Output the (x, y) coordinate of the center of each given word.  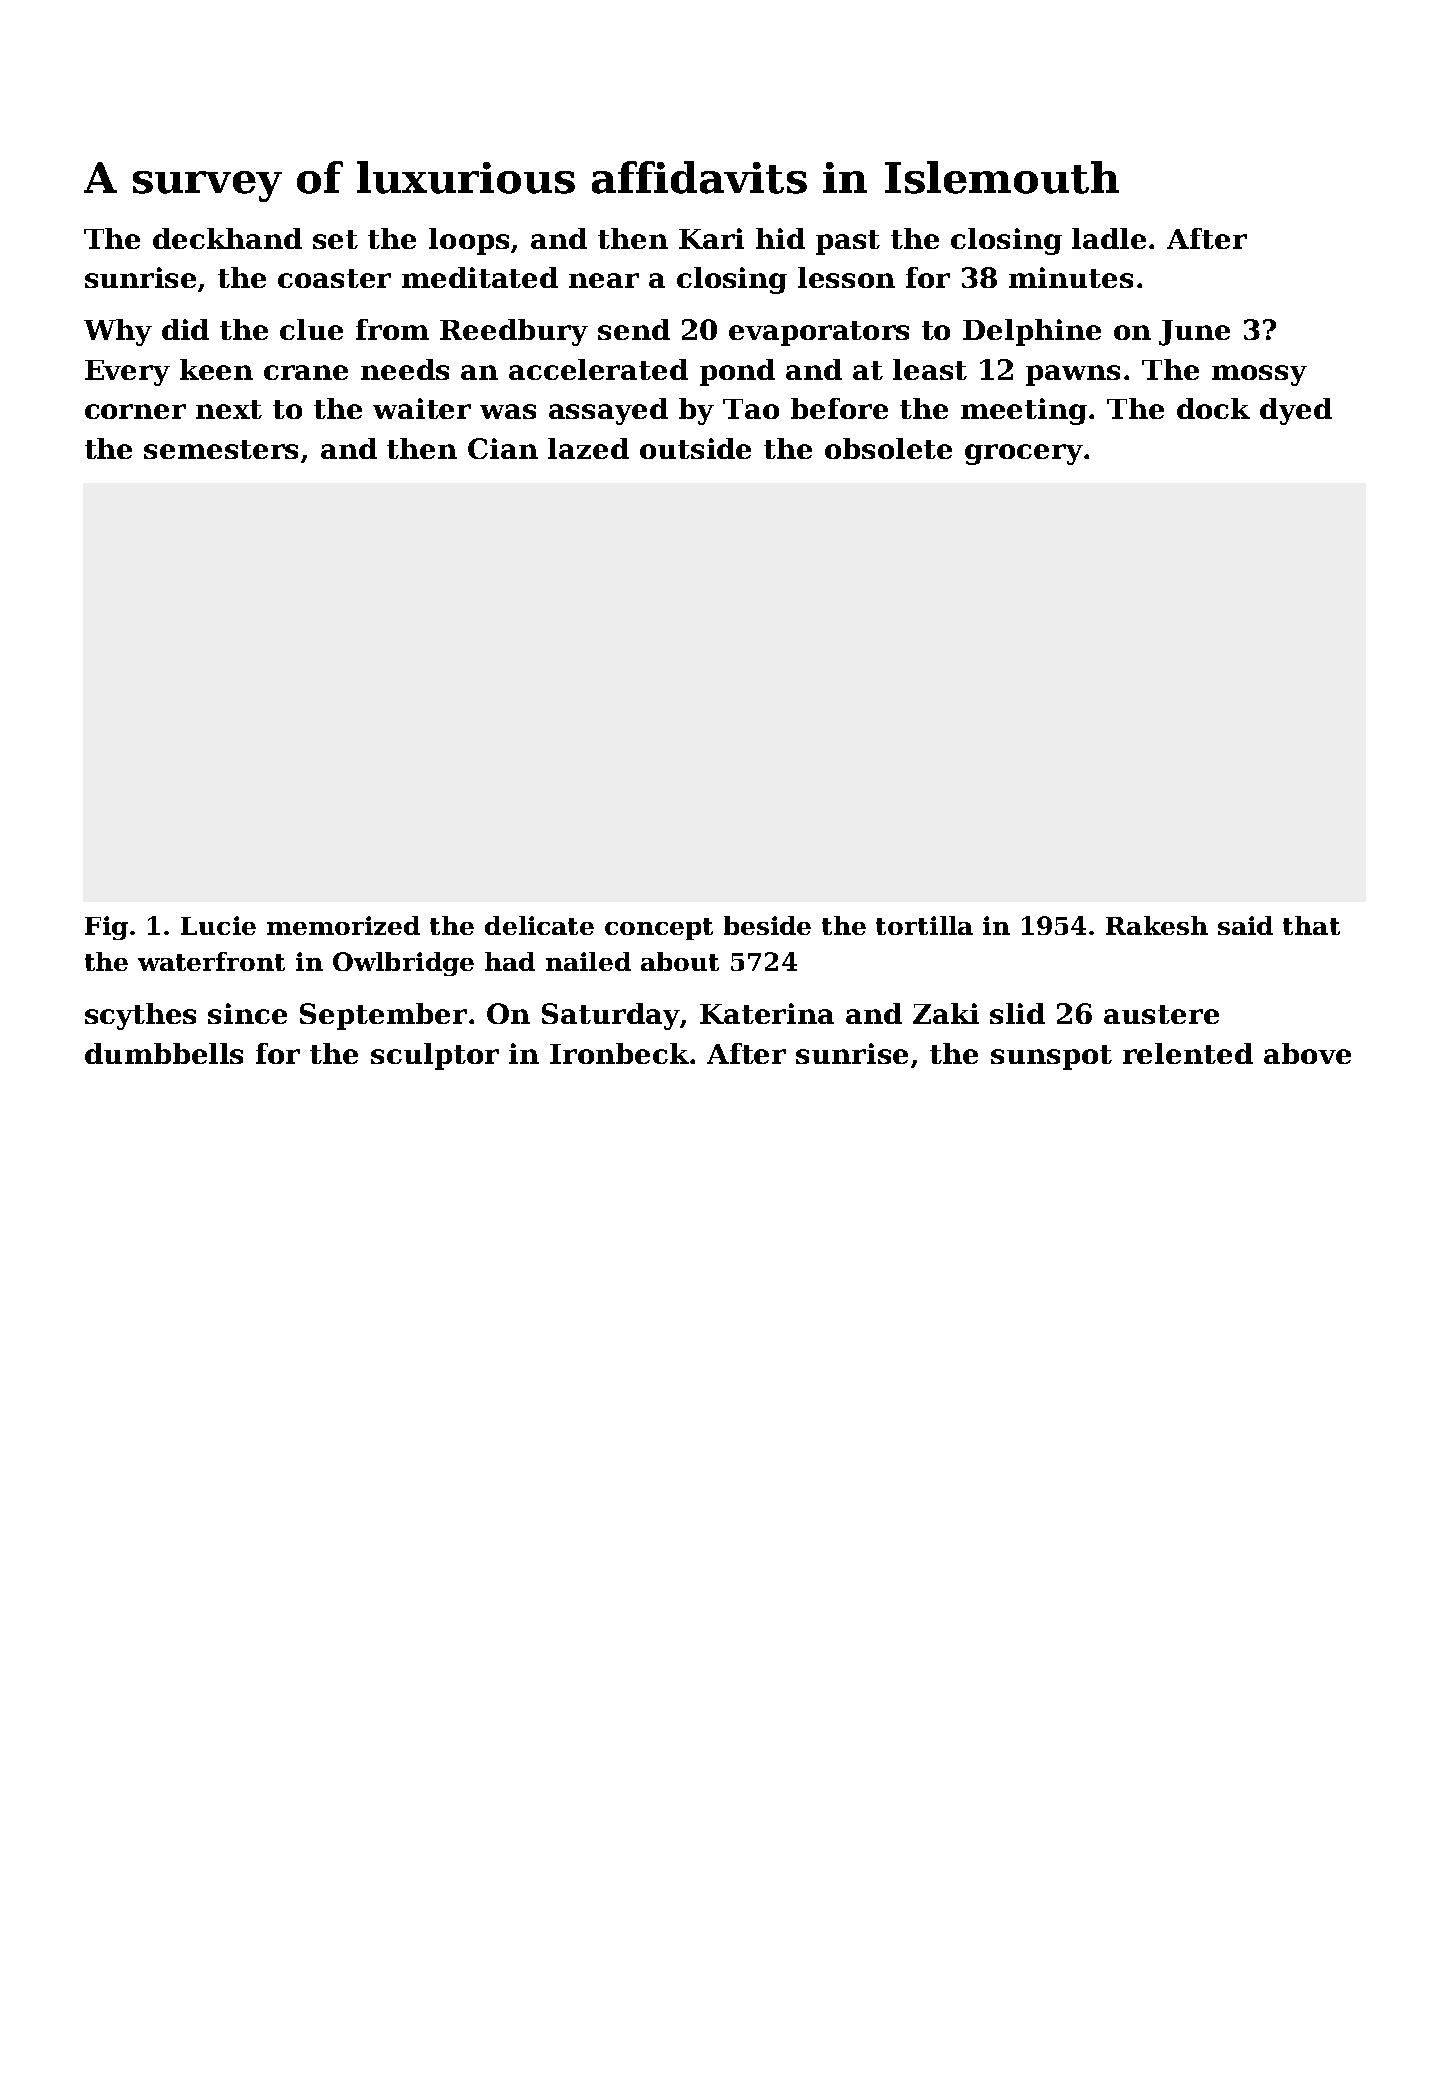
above (1307, 1053)
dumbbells (164, 1053)
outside (695, 448)
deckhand (227, 238)
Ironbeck (619, 1053)
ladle (1109, 238)
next (229, 409)
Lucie (218, 925)
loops (469, 241)
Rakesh (1157, 925)
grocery (1024, 454)
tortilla (924, 925)
